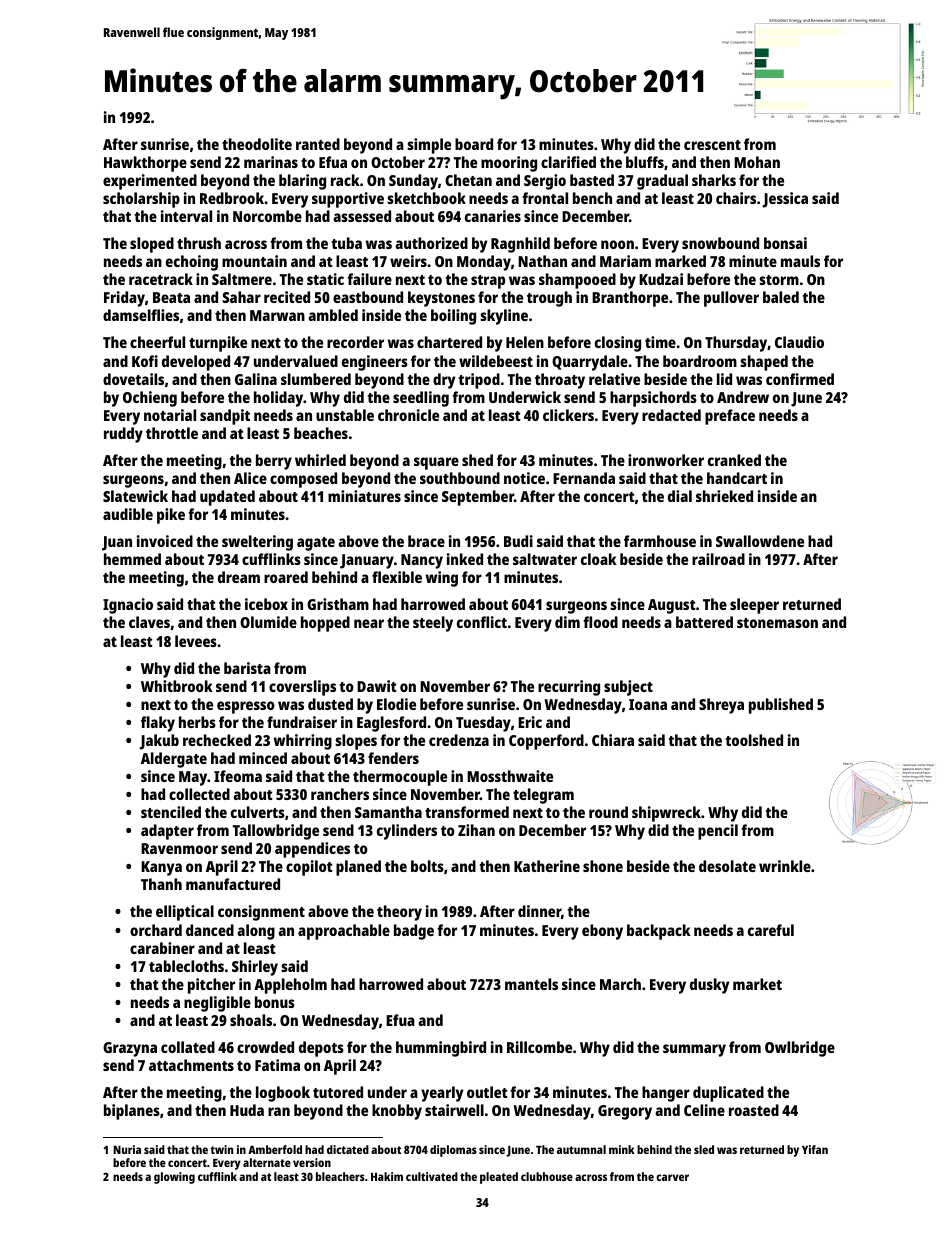 The height and width of the image is (1233, 952). I want to click on Juan, so click(117, 543).
